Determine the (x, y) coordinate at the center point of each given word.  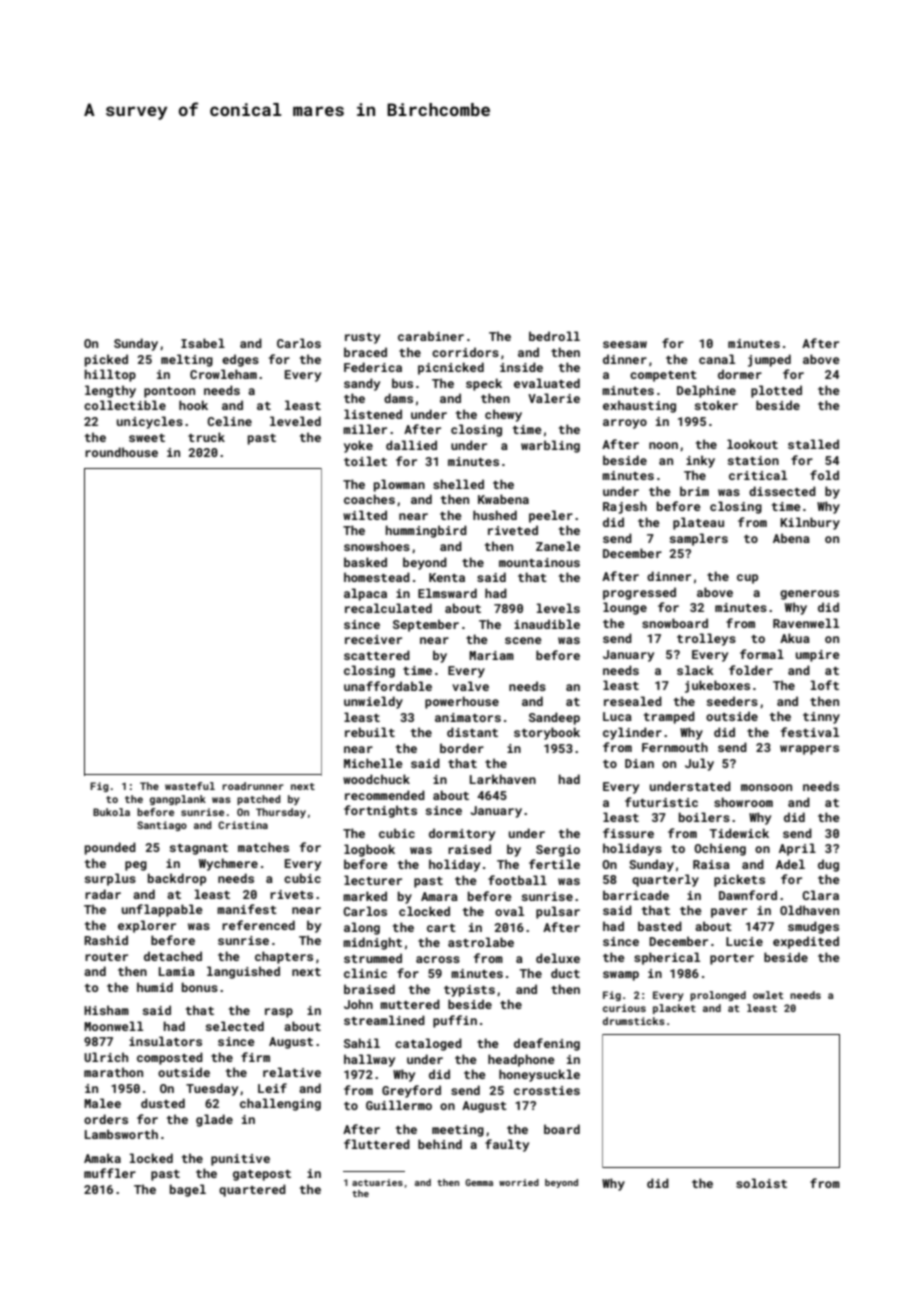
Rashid (106, 940)
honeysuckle (539, 1075)
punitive (240, 1160)
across (438, 959)
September (426, 625)
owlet (768, 995)
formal (762, 654)
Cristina (243, 825)
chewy (503, 415)
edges (240, 360)
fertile (554, 864)
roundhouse (121, 452)
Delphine (706, 391)
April (797, 849)
